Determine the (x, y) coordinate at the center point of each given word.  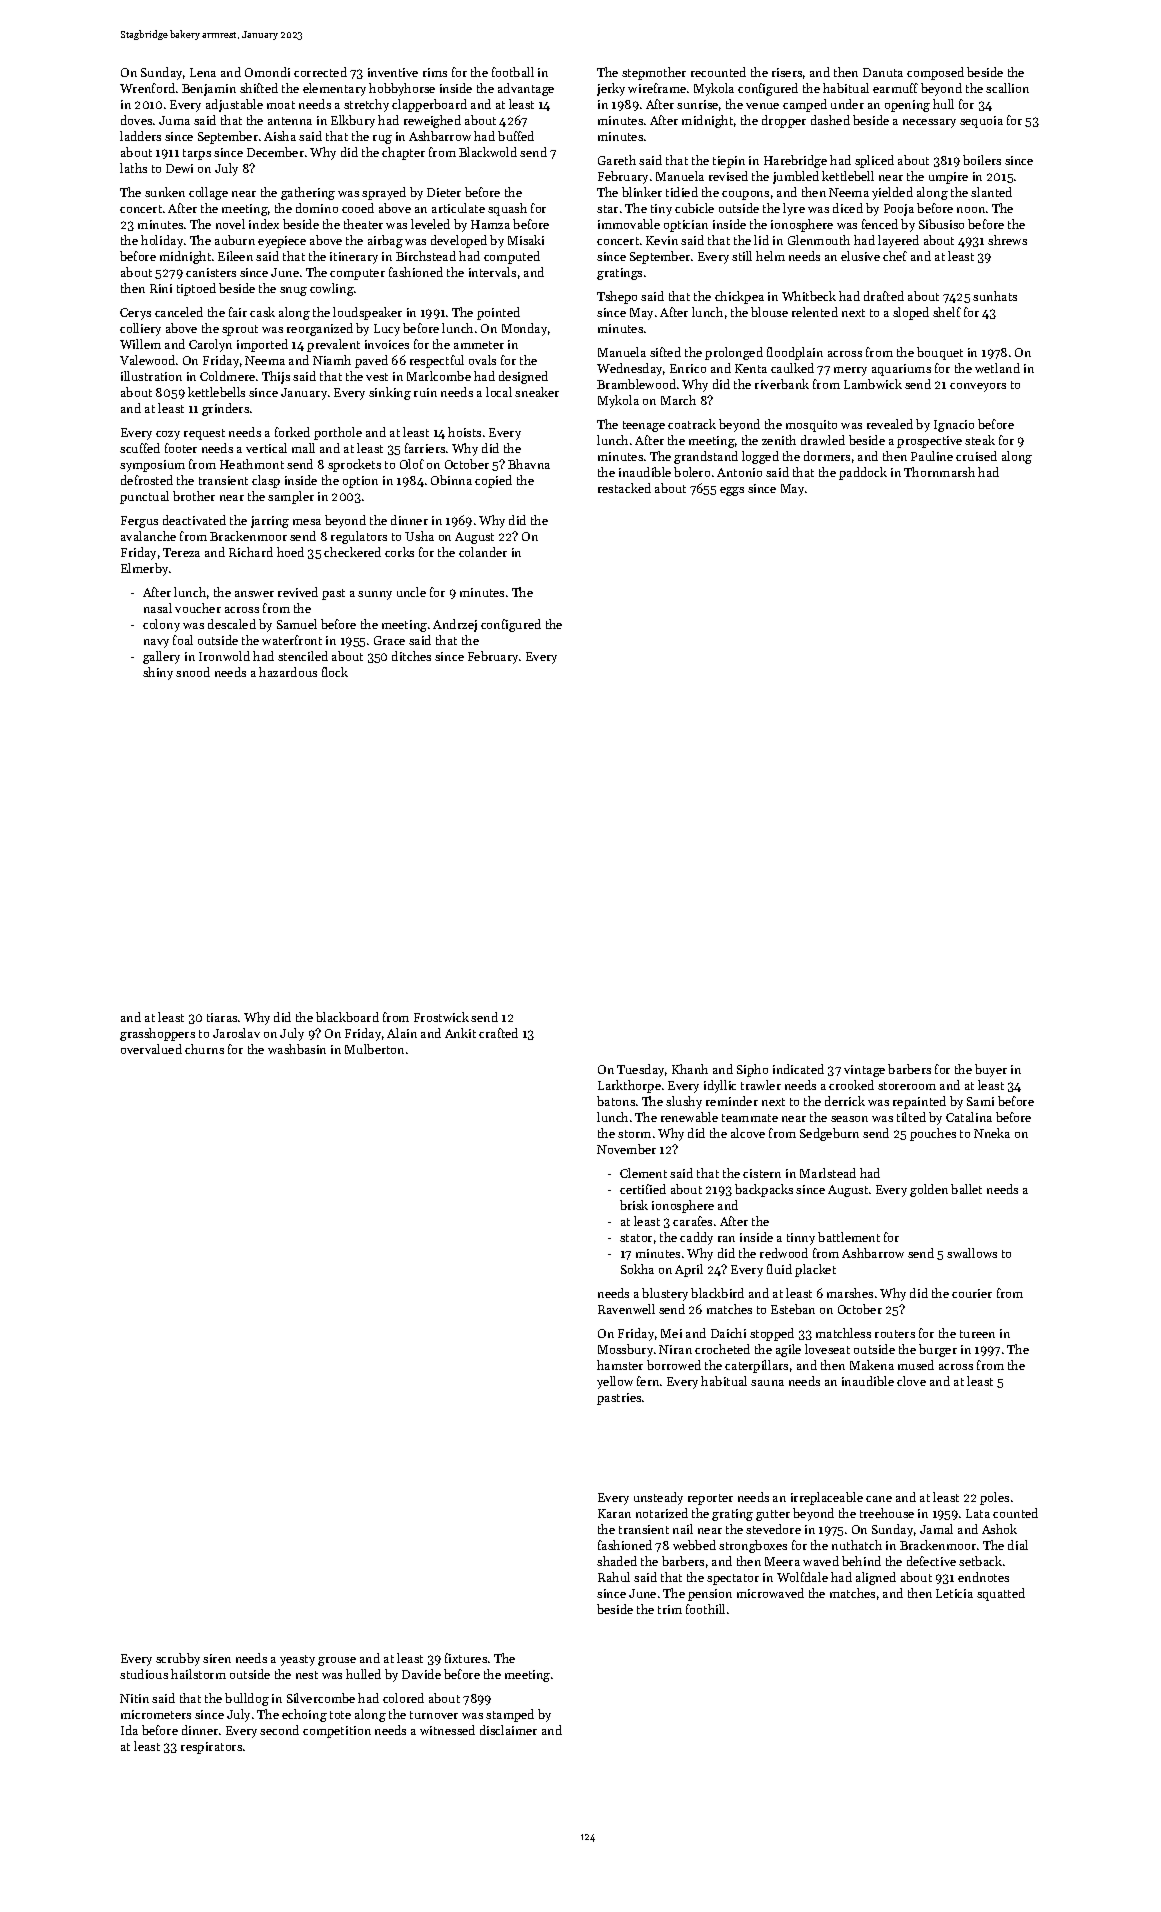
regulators (359, 537)
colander (483, 552)
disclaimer (508, 1730)
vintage (864, 1071)
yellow (615, 1382)
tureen (977, 1334)
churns (204, 1049)
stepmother (654, 73)
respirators (211, 1748)
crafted (498, 1033)
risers (787, 72)
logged (760, 457)
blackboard (347, 1017)
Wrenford (147, 88)
